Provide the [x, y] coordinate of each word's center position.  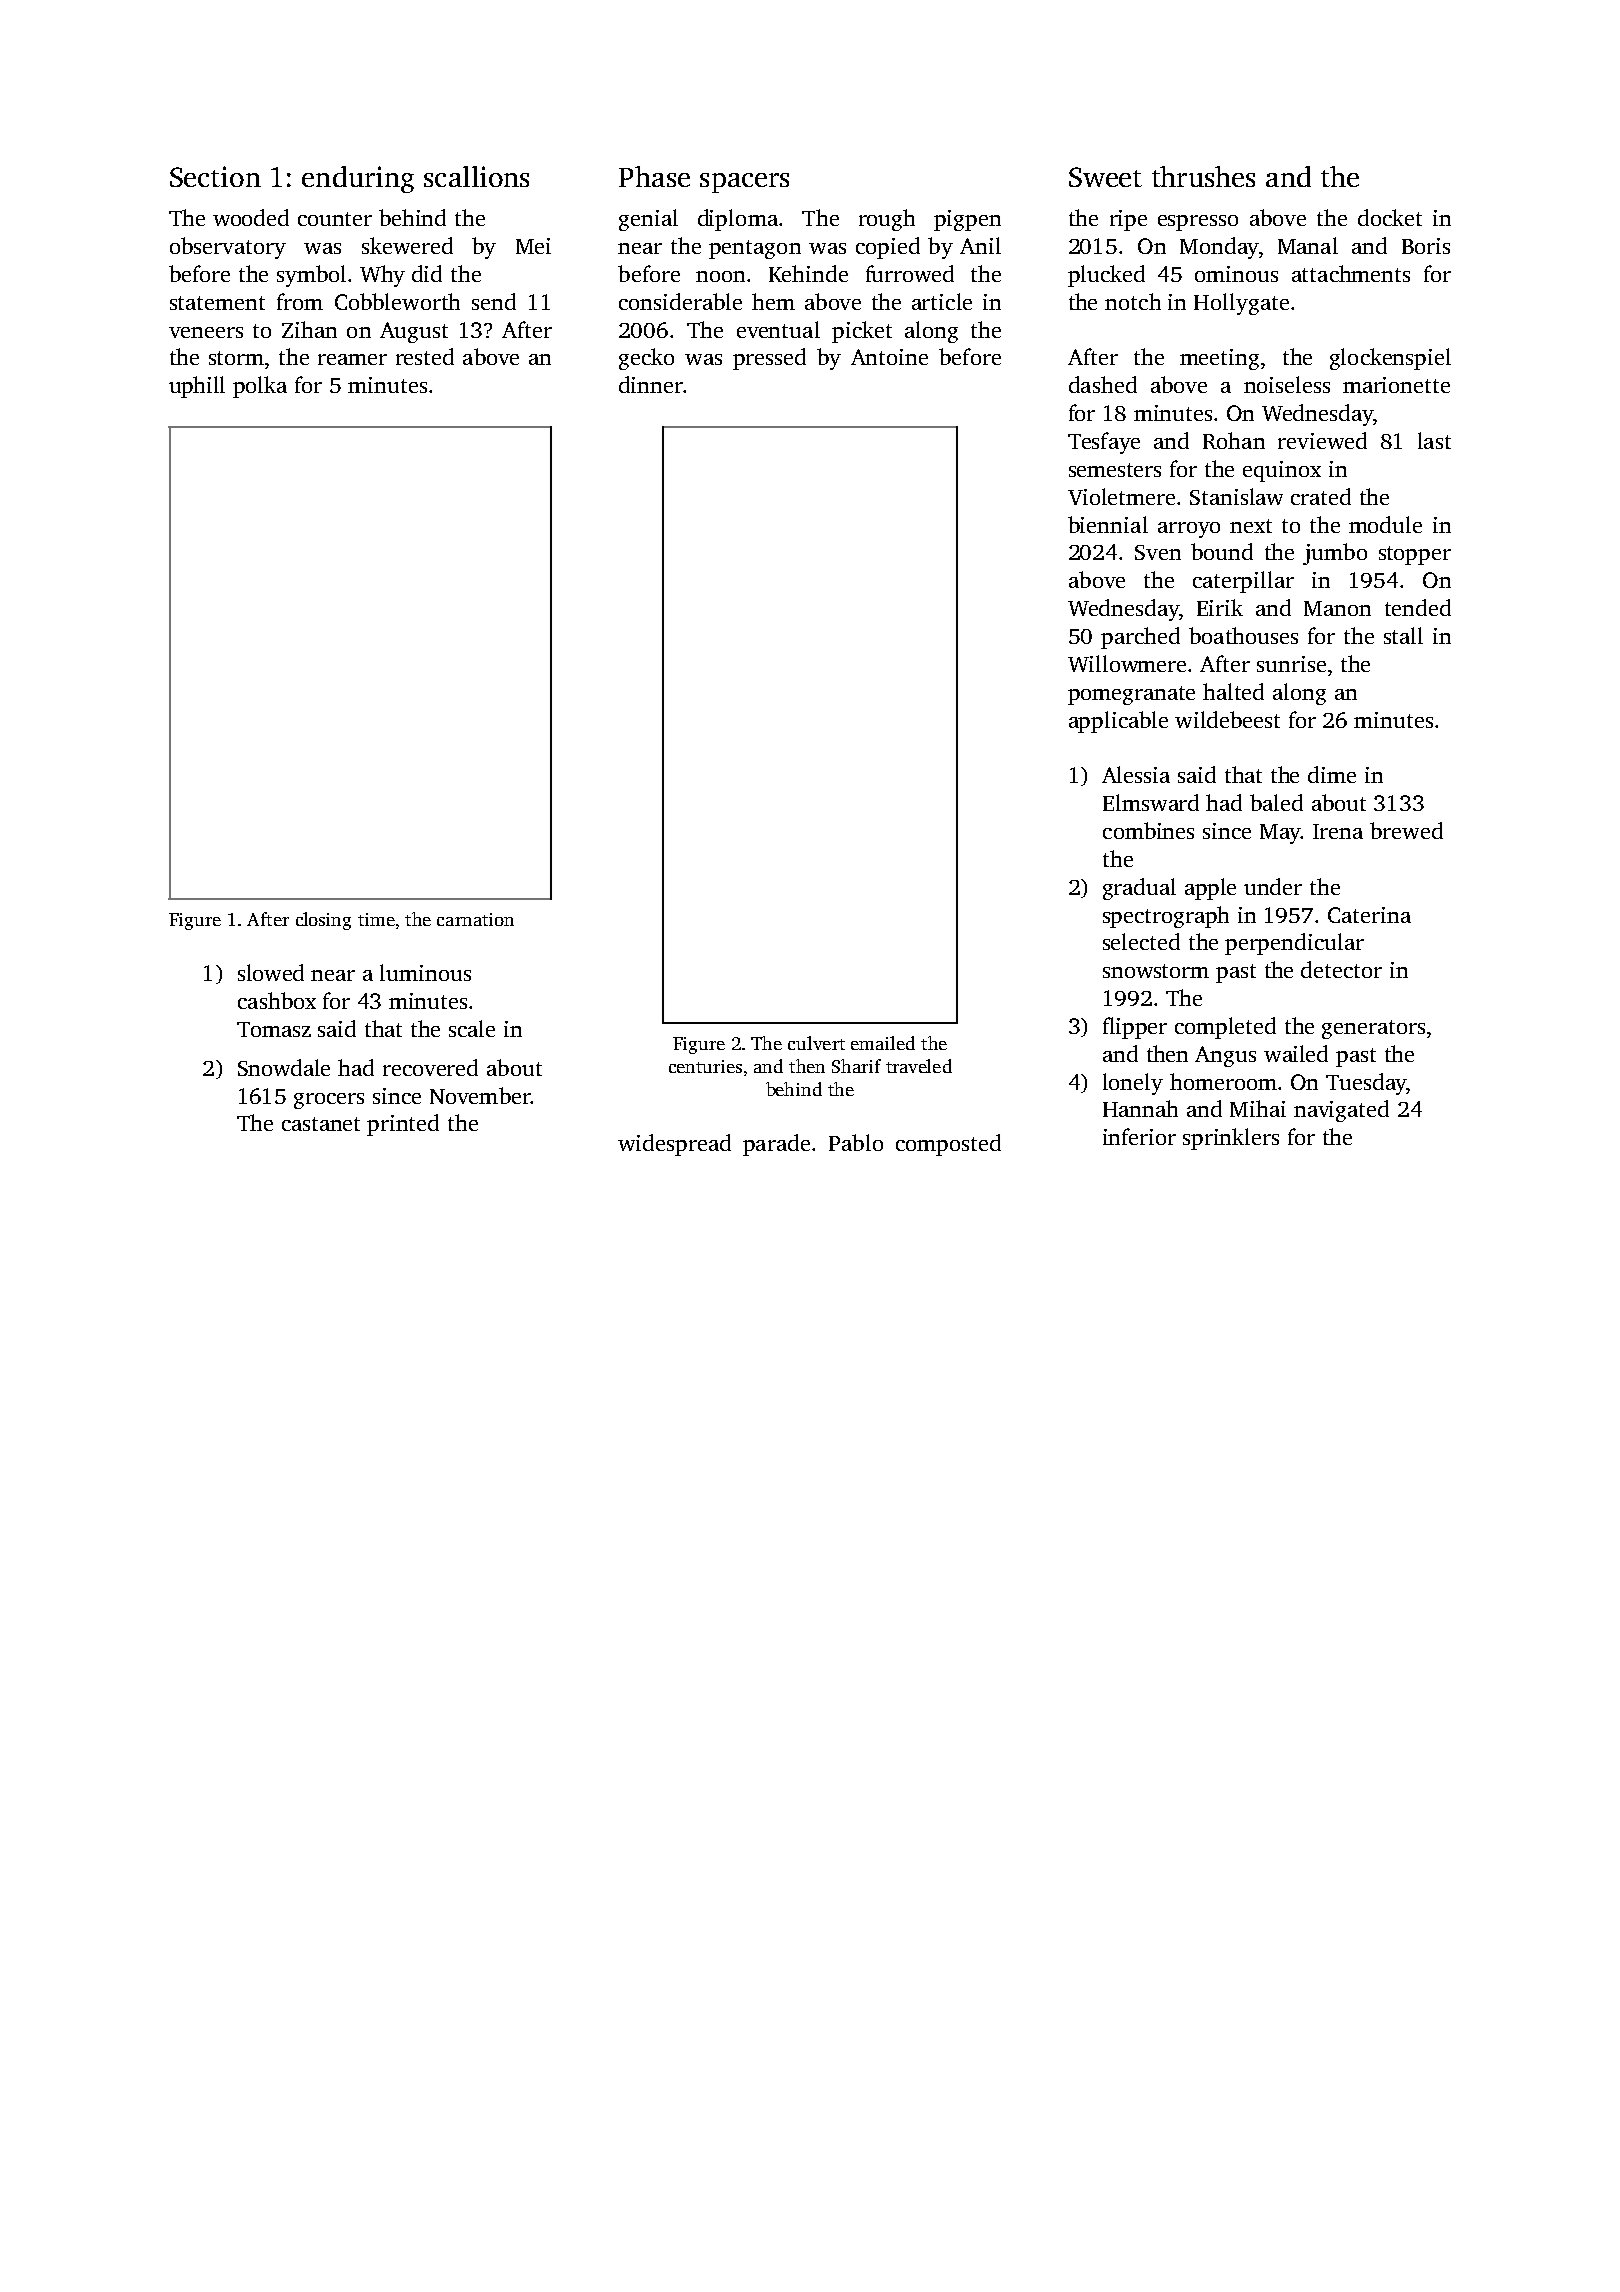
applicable [1118, 722]
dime [1332, 774]
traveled [919, 1066]
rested [425, 356]
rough [887, 220]
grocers [329, 1101]
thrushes [1203, 176]
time [376, 919]
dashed [1103, 384]
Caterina [1369, 915]
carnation [475, 919]
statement [217, 303]
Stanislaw [1236, 496]
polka [260, 387]
